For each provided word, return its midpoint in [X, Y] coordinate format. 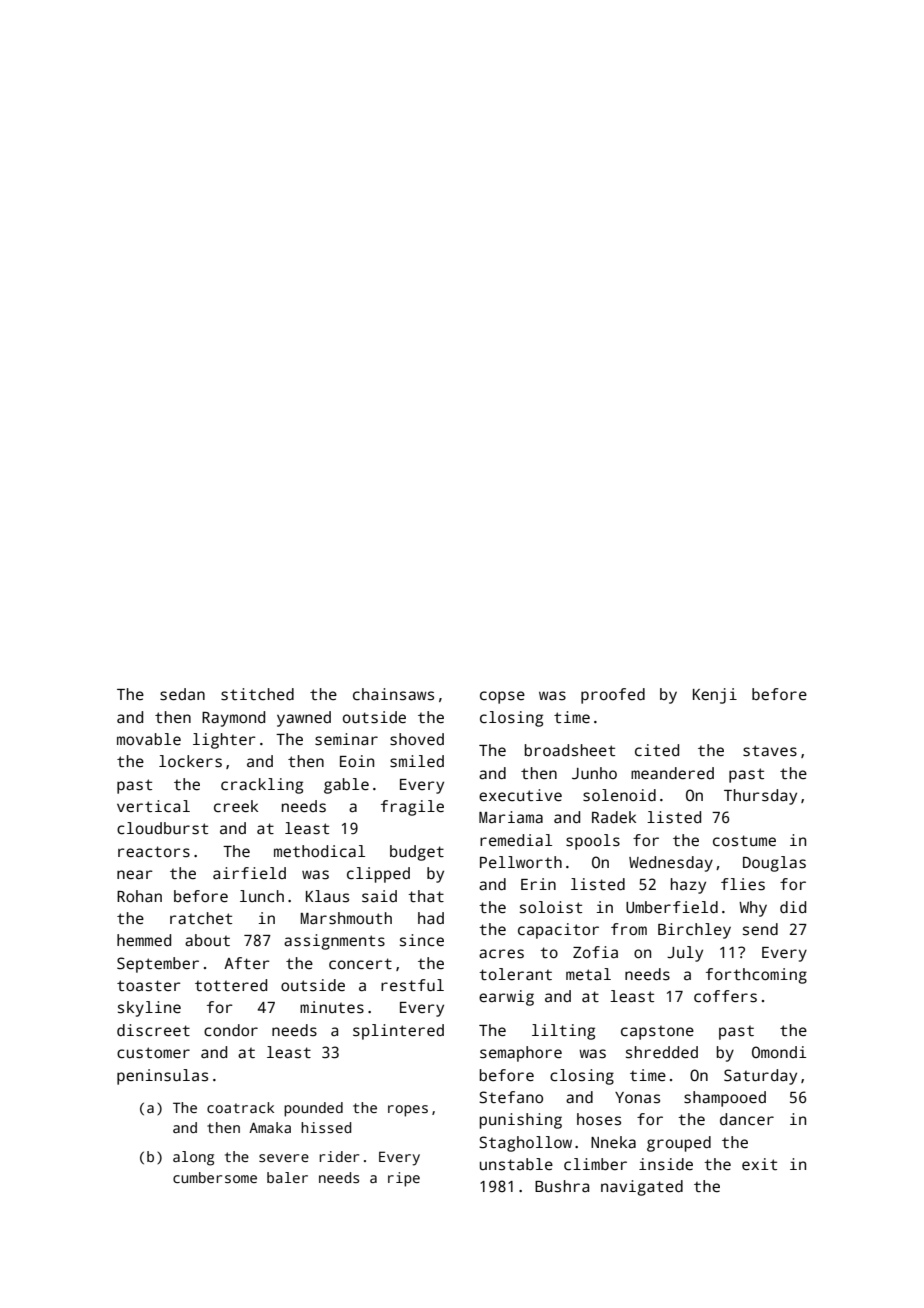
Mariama [511, 817]
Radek [614, 817]
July [685, 954]
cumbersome [215, 1177]
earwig [506, 998]
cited [657, 750]
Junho [594, 773]
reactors [154, 852]
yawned [304, 719]
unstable [516, 1164]
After [247, 963]
